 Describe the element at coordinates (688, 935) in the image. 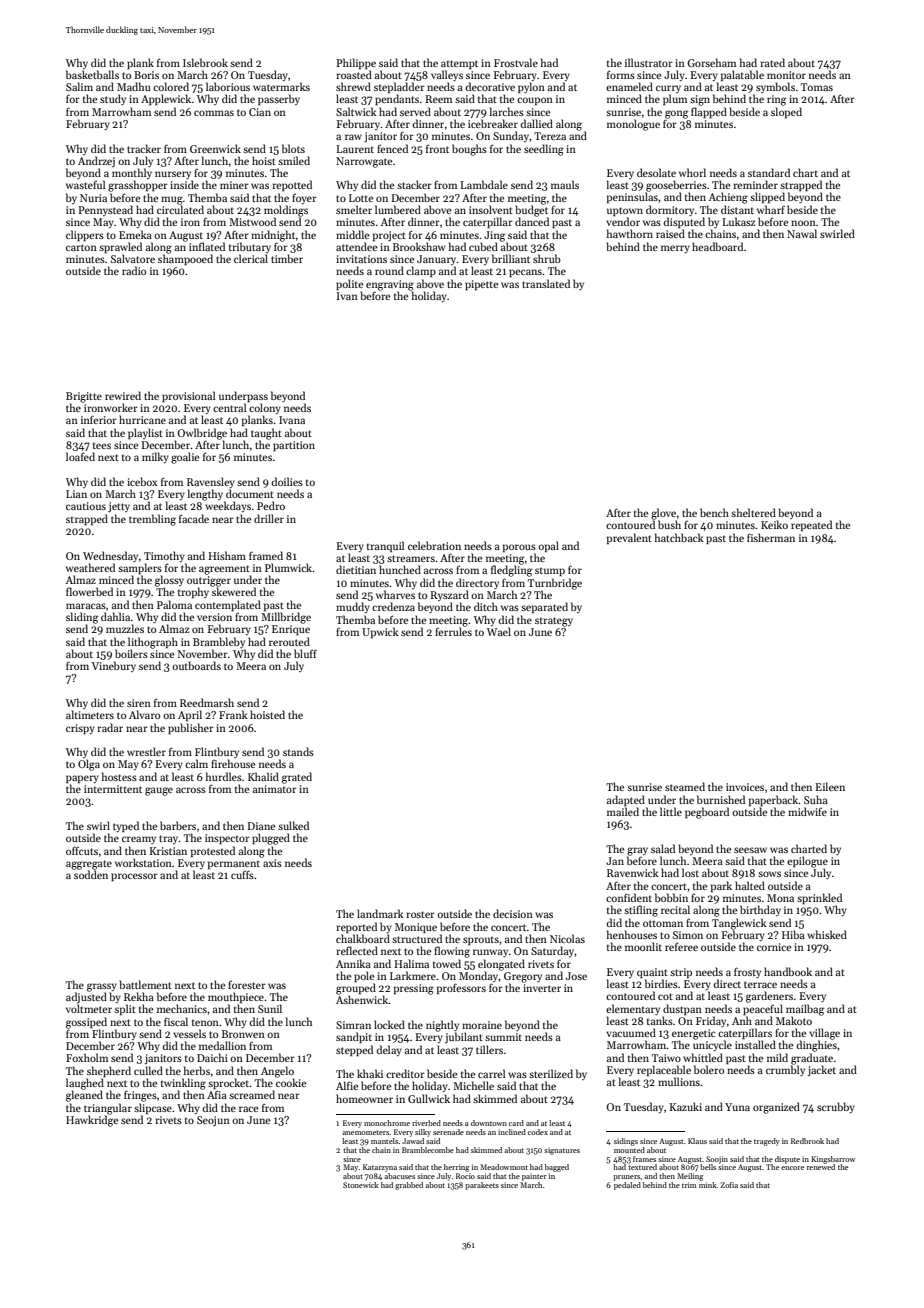

I see `Simon` at that location.
